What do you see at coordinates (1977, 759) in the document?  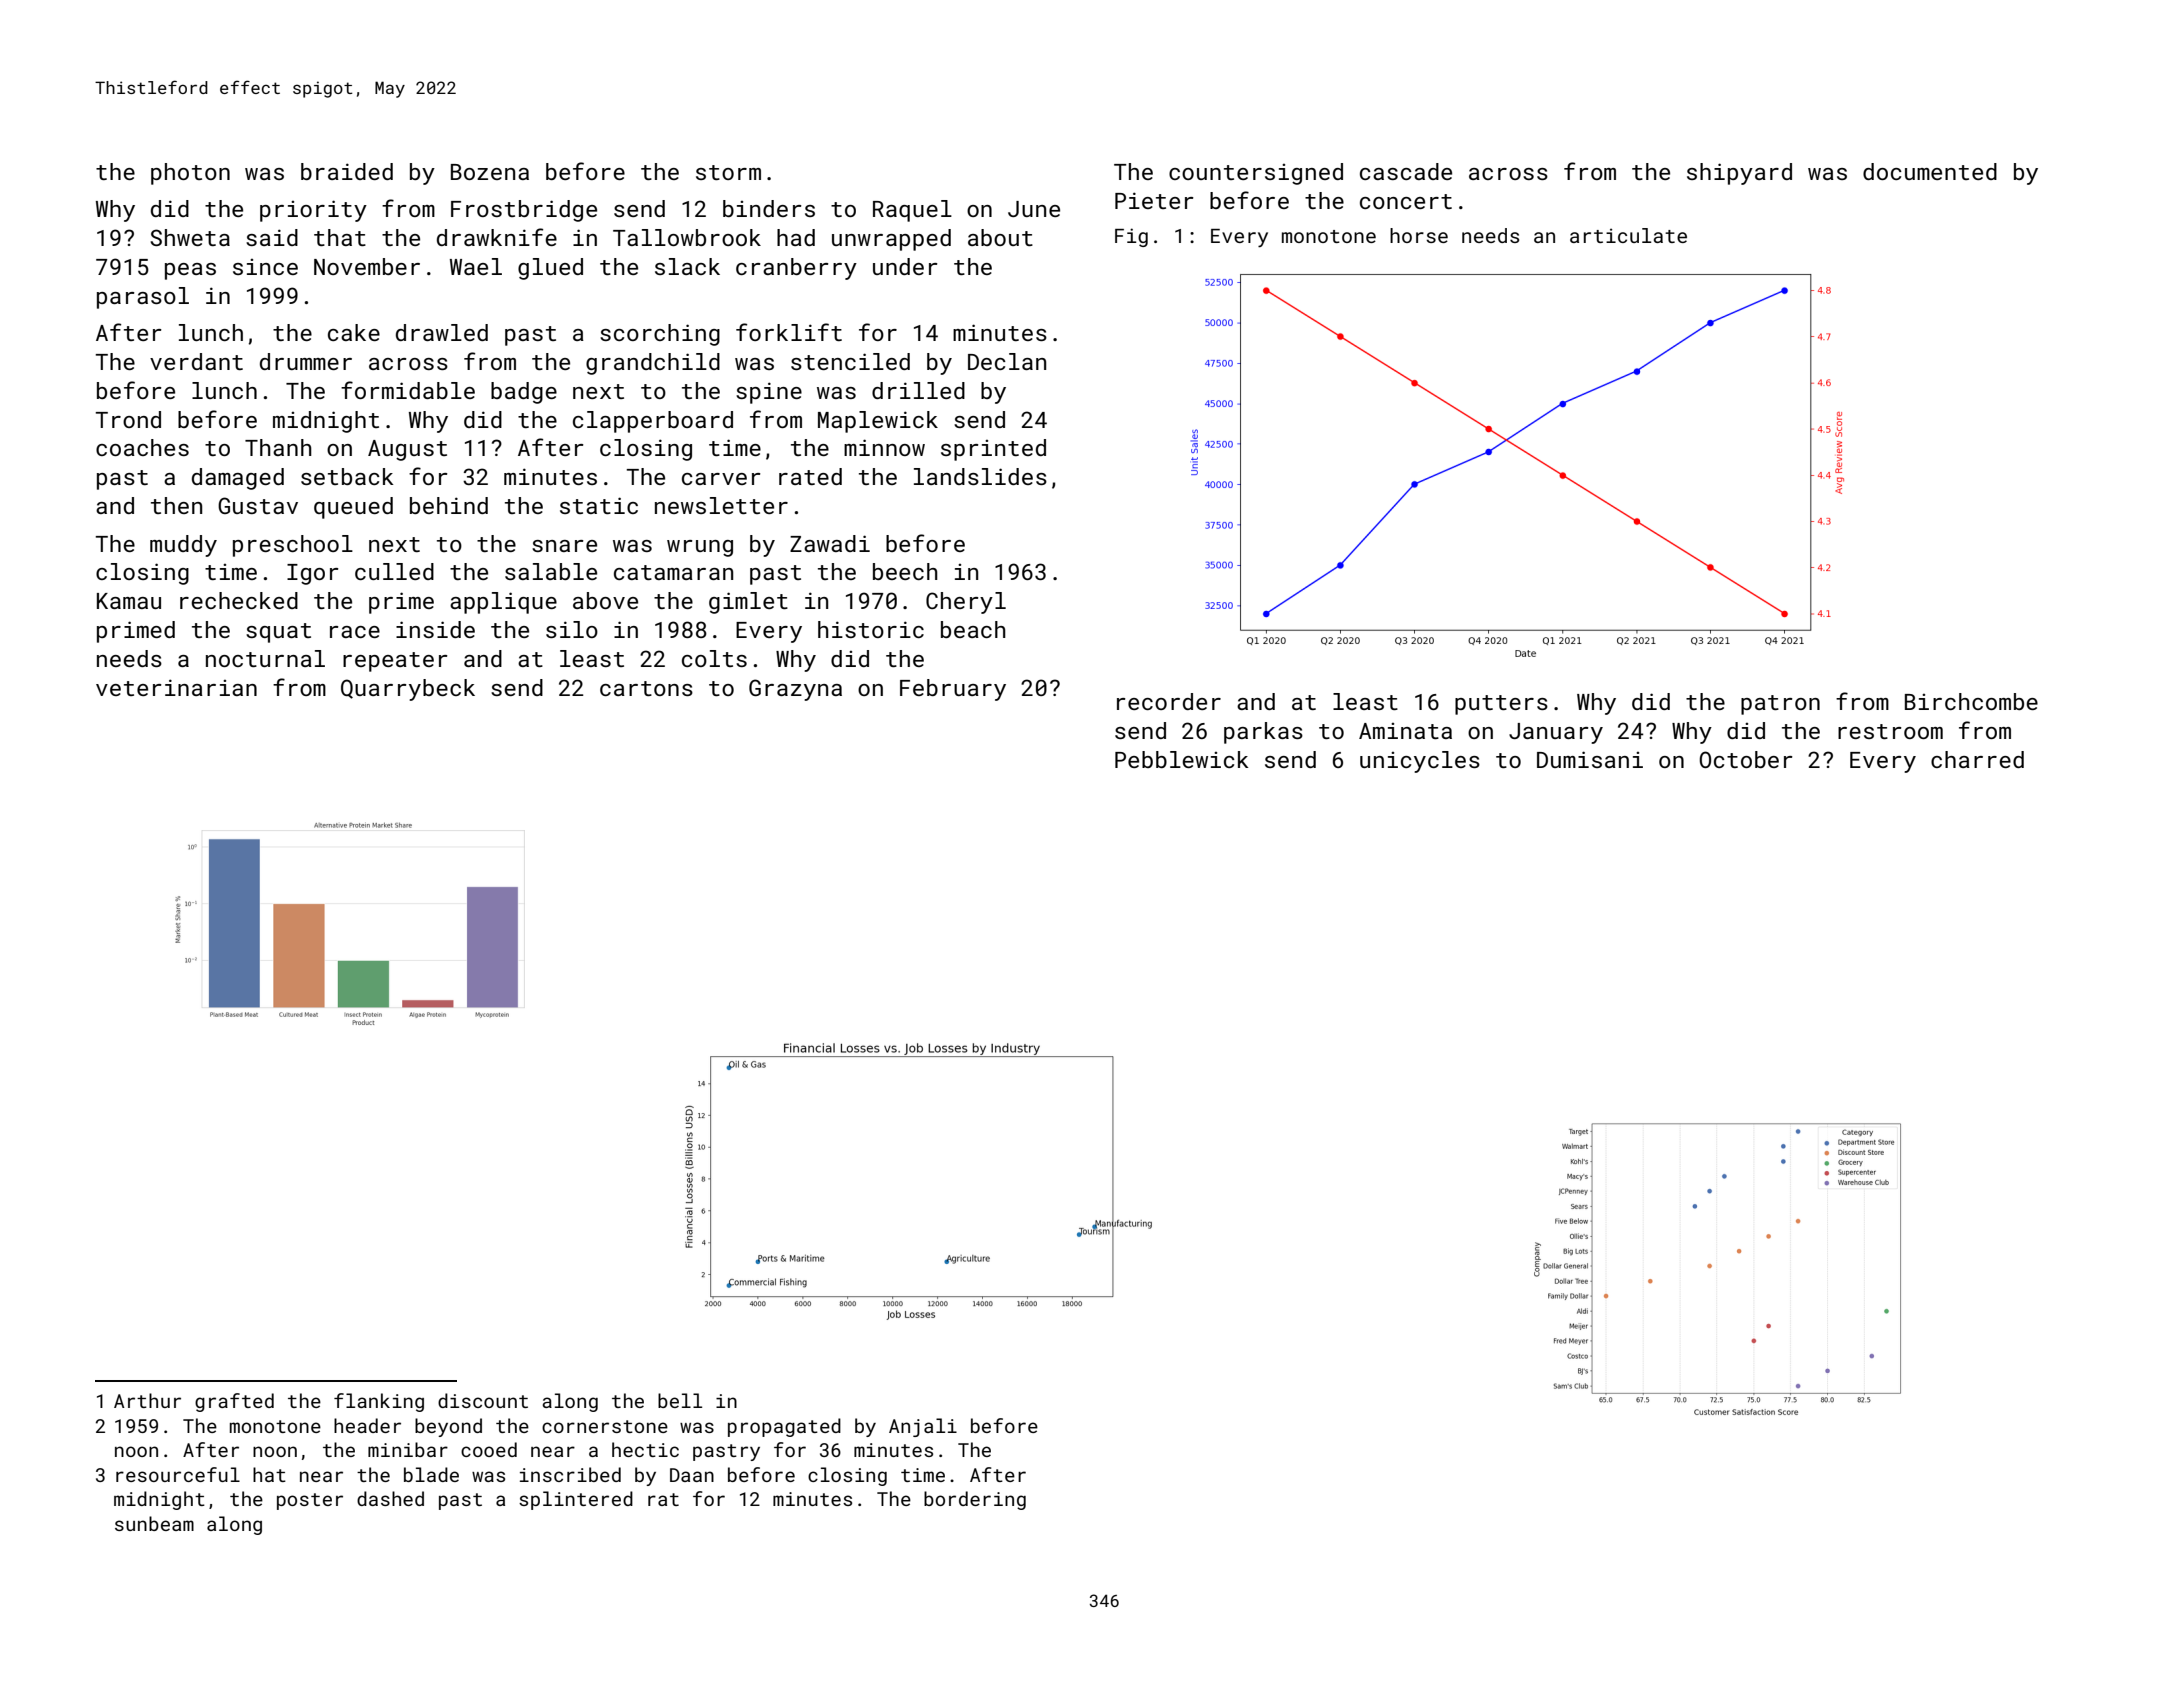 I see `charred` at bounding box center [1977, 759].
